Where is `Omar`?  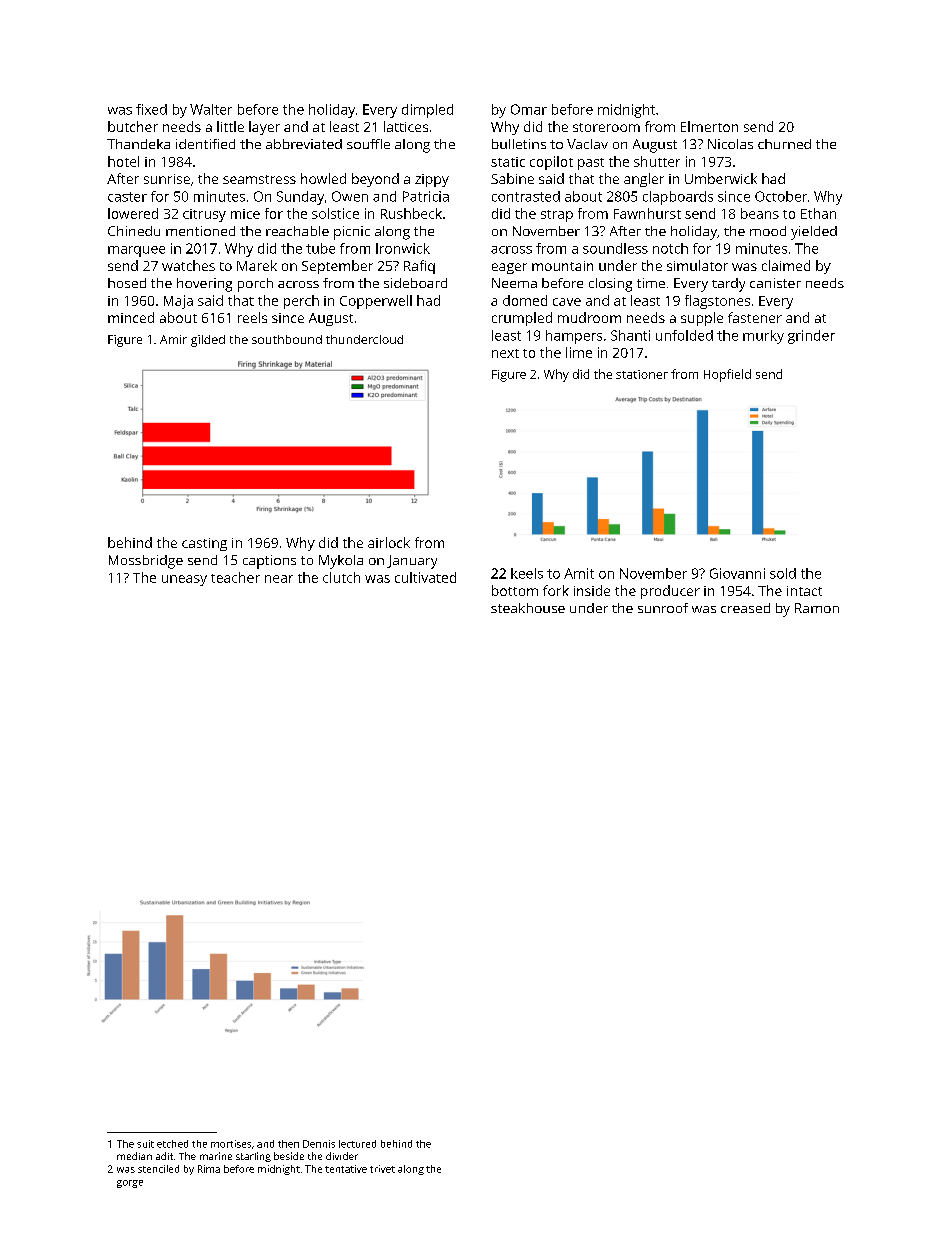
Omar is located at coordinates (529, 109).
